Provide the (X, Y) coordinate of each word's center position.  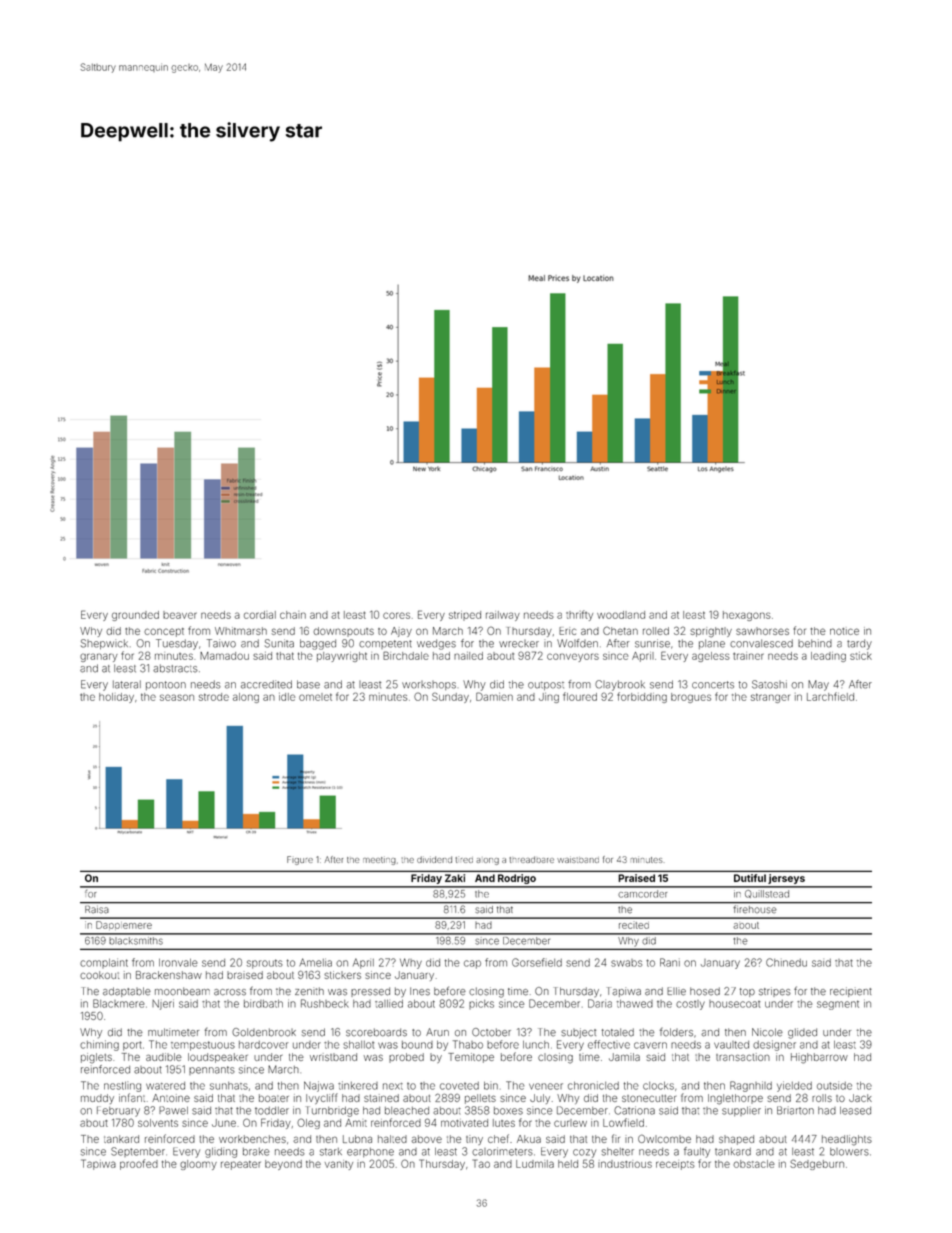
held (568, 1164)
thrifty (579, 615)
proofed (139, 1164)
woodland (621, 615)
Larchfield (830, 696)
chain (293, 615)
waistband (578, 859)
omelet (315, 697)
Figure (300, 860)
